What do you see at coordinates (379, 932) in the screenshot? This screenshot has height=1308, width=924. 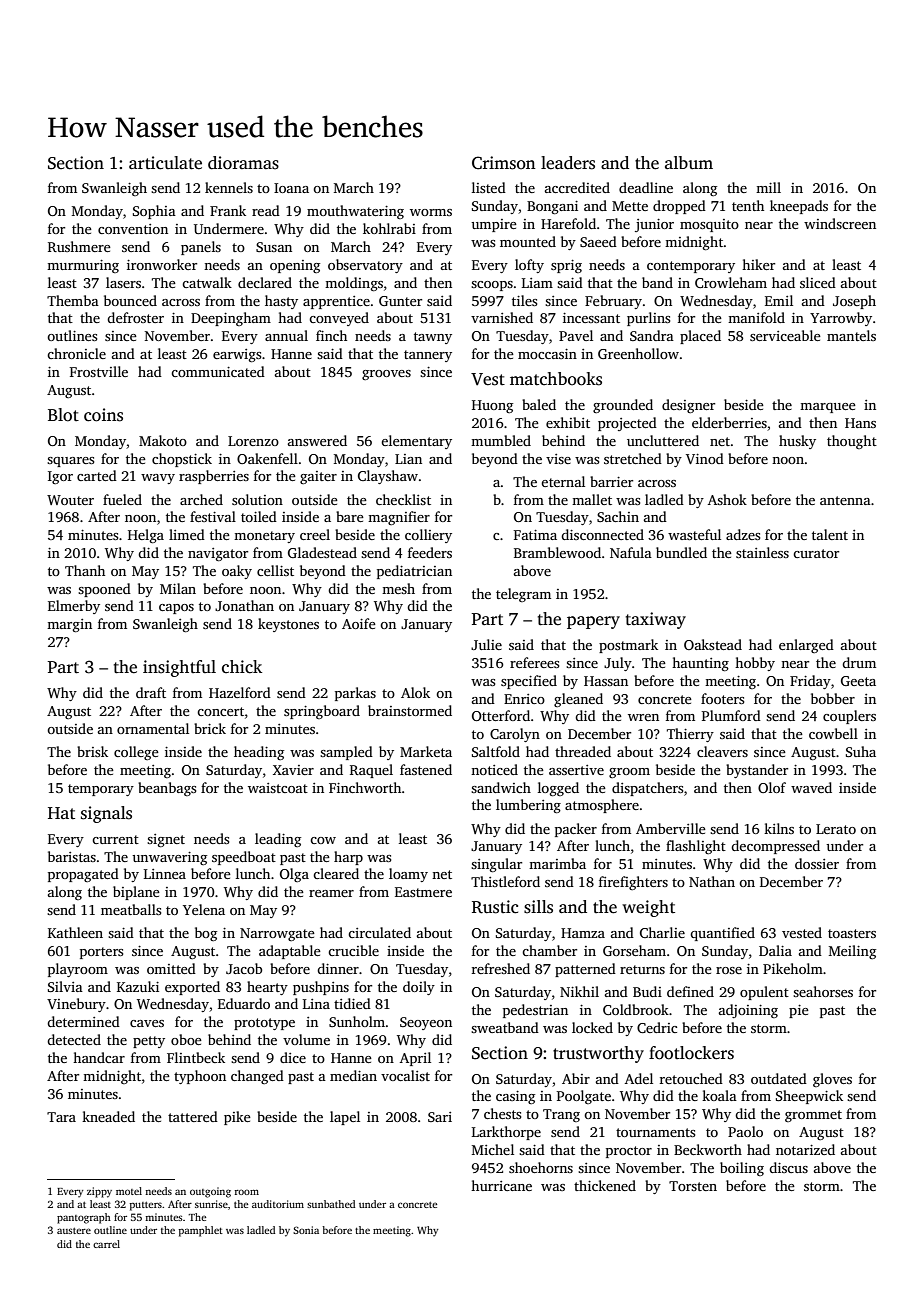 I see `circulated` at bounding box center [379, 932].
